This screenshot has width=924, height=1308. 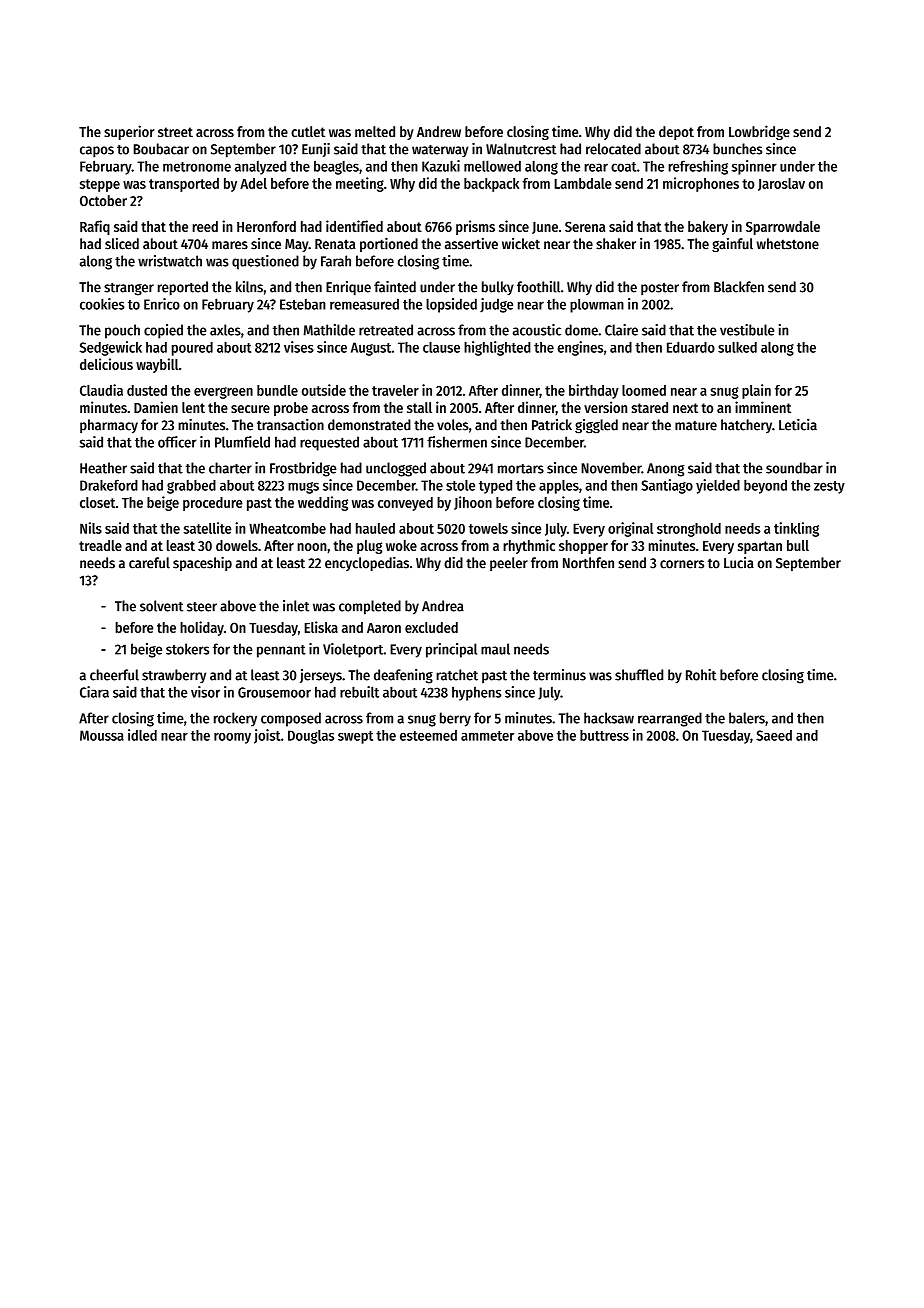 I want to click on Claire, so click(x=621, y=330).
